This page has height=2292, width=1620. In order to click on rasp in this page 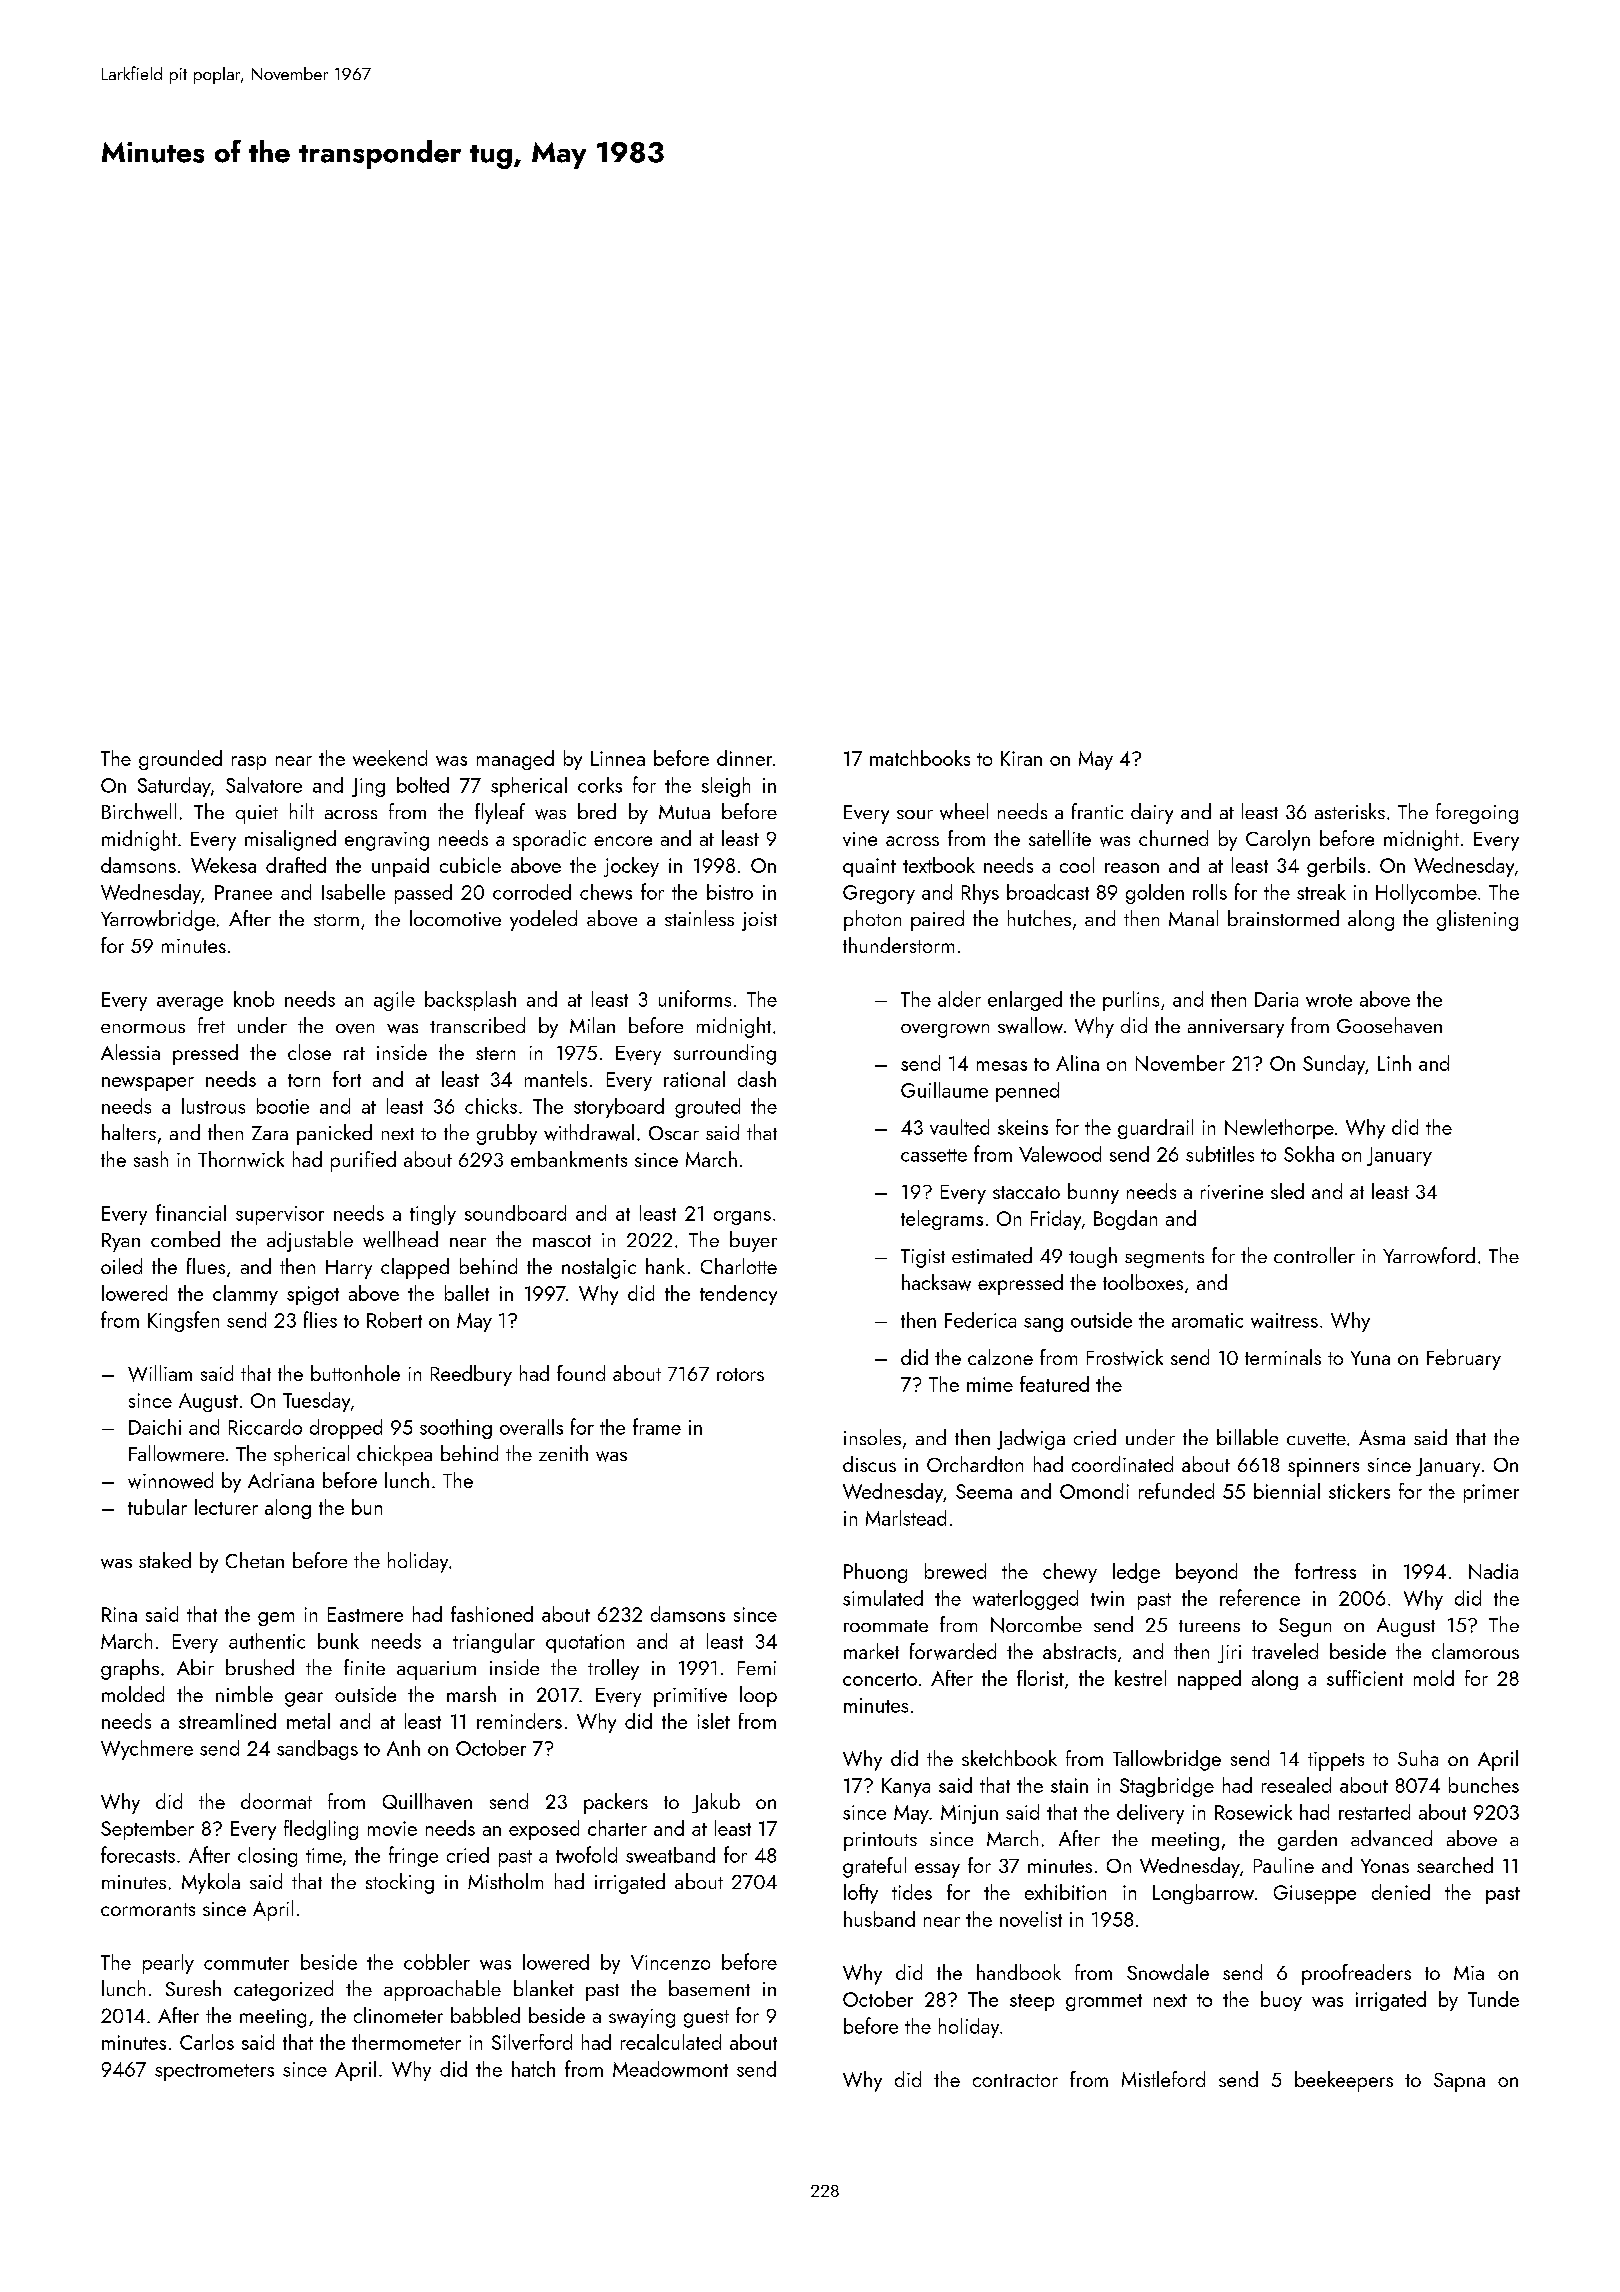, I will do `click(249, 763)`.
